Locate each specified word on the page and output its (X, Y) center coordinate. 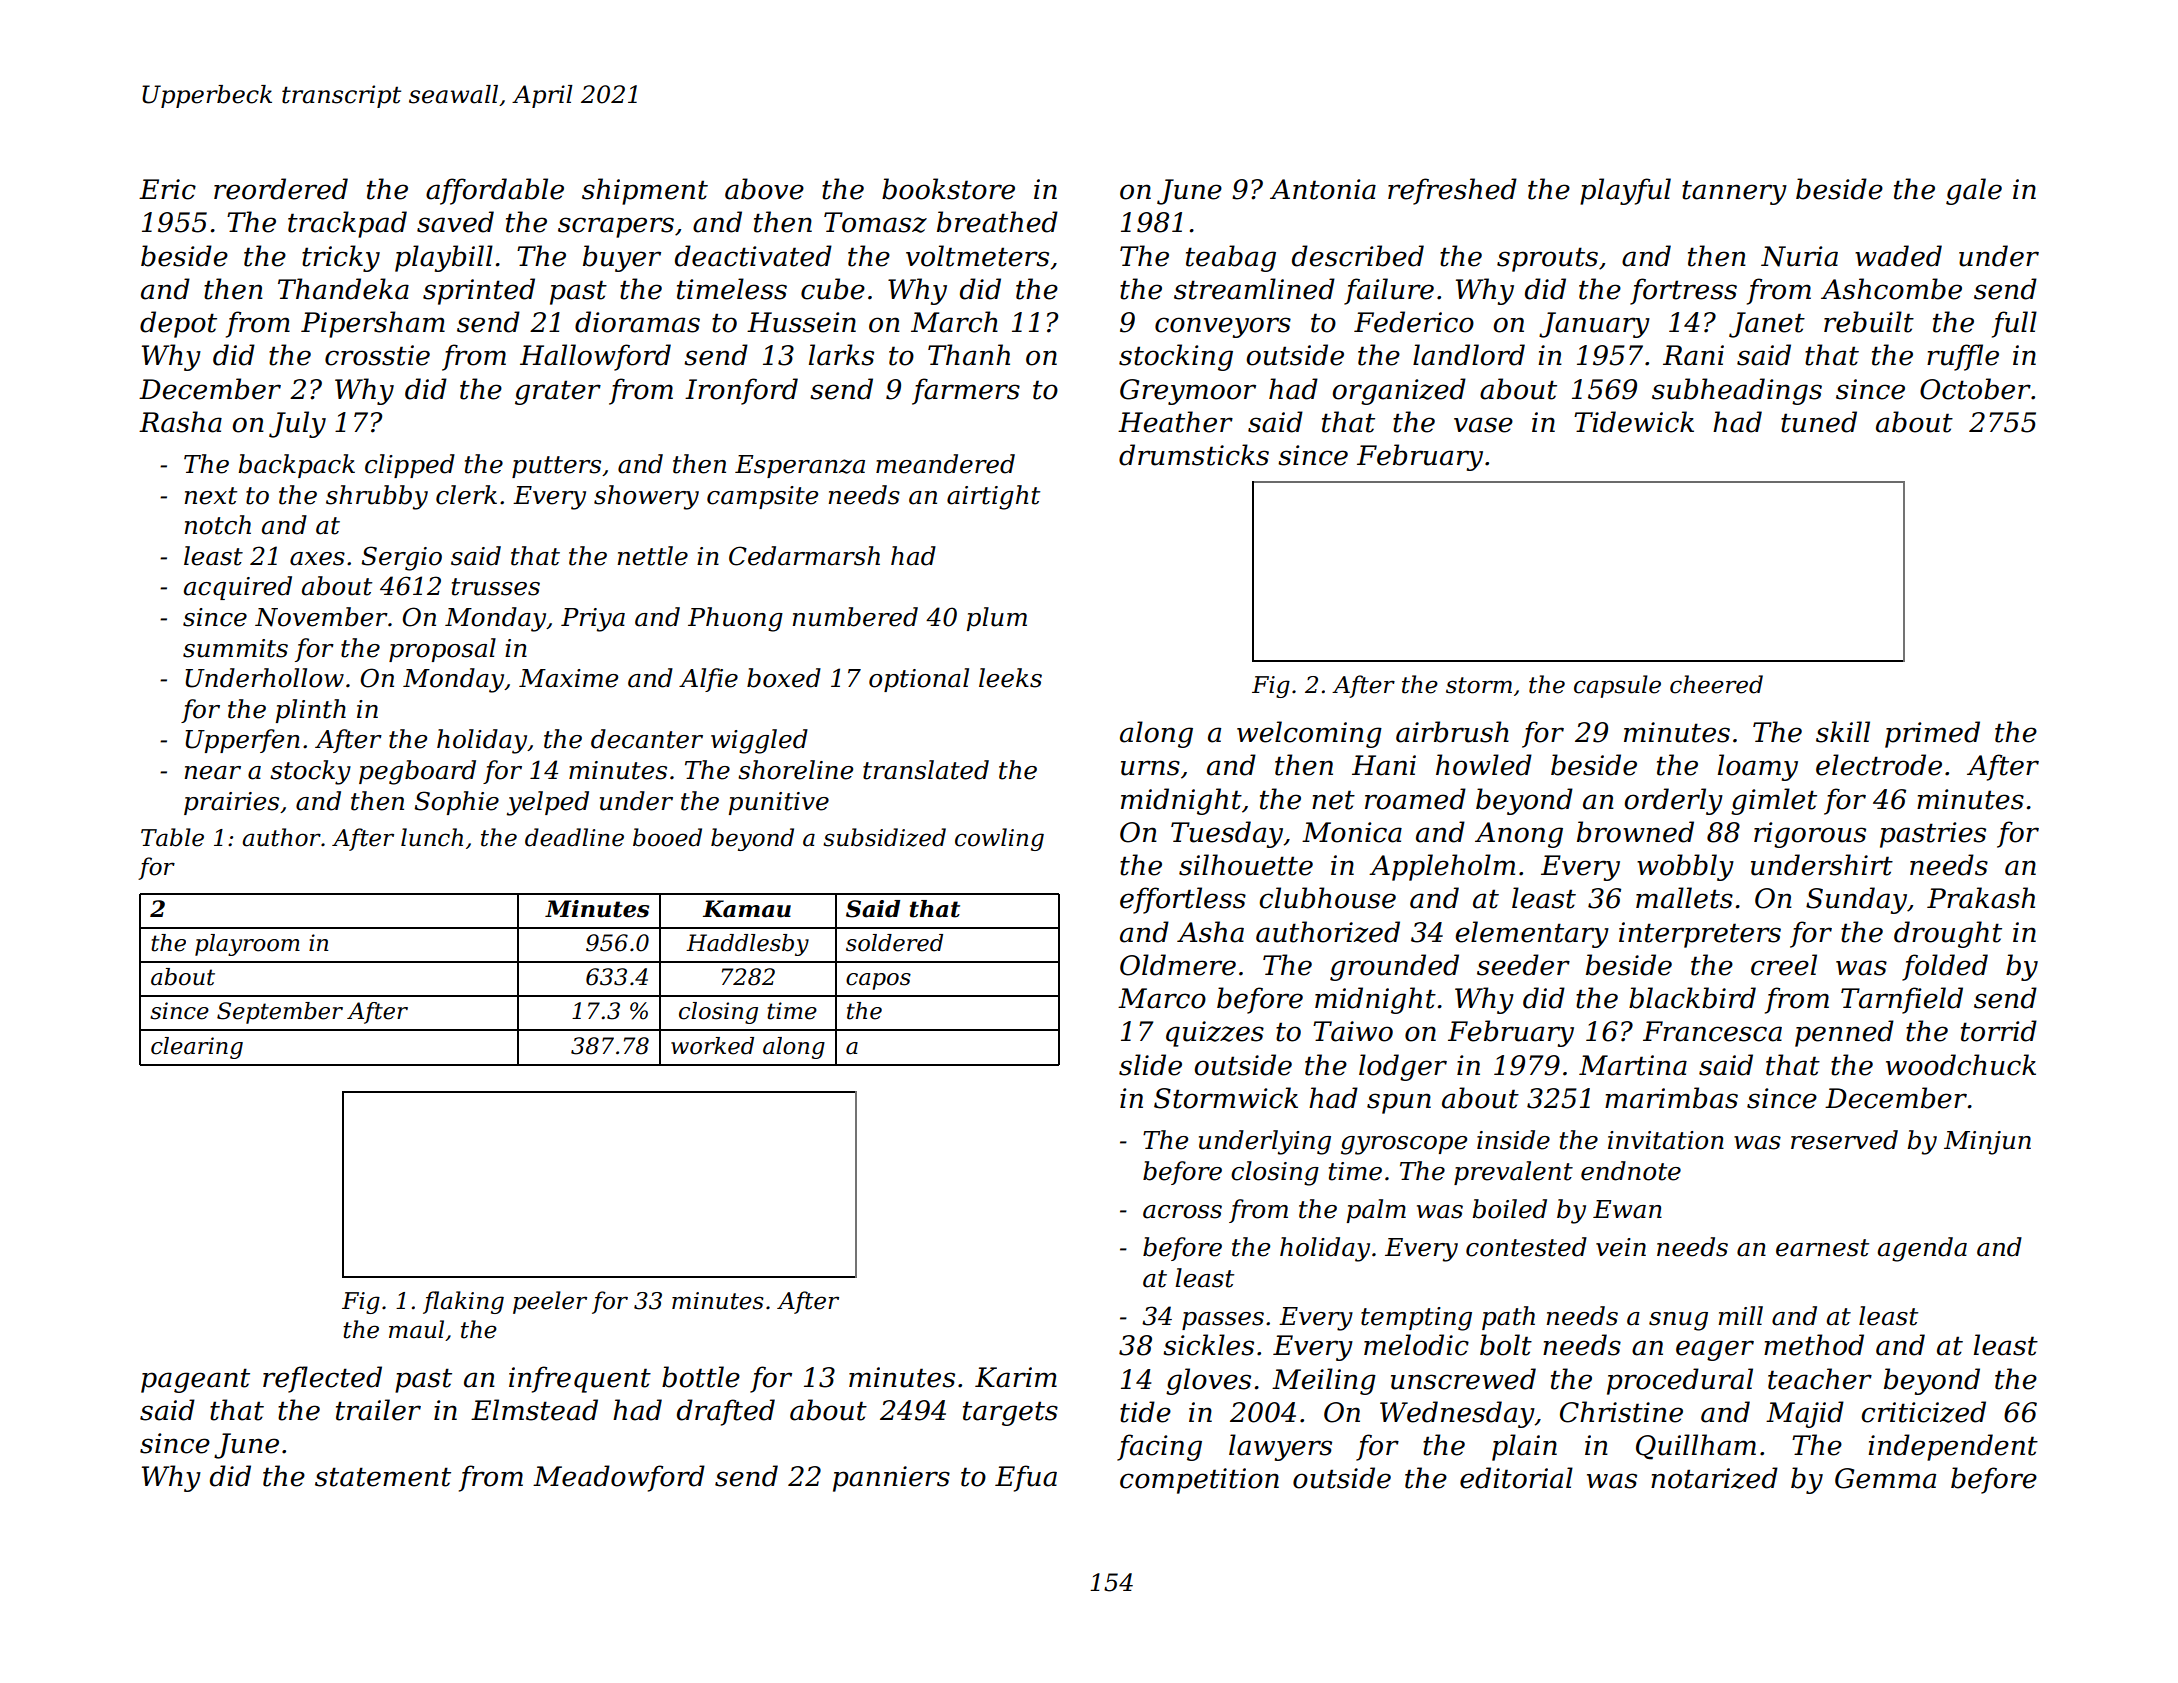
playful (1625, 191)
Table (172, 837)
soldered (894, 943)
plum (997, 619)
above (764, 189)
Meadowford (619, 1478)
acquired (238, 588)
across (1182, 1212)
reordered (281, 189)
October (1975, 389)
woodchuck (1961, 1065)
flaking (463, 1302)
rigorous (1810, 835)
